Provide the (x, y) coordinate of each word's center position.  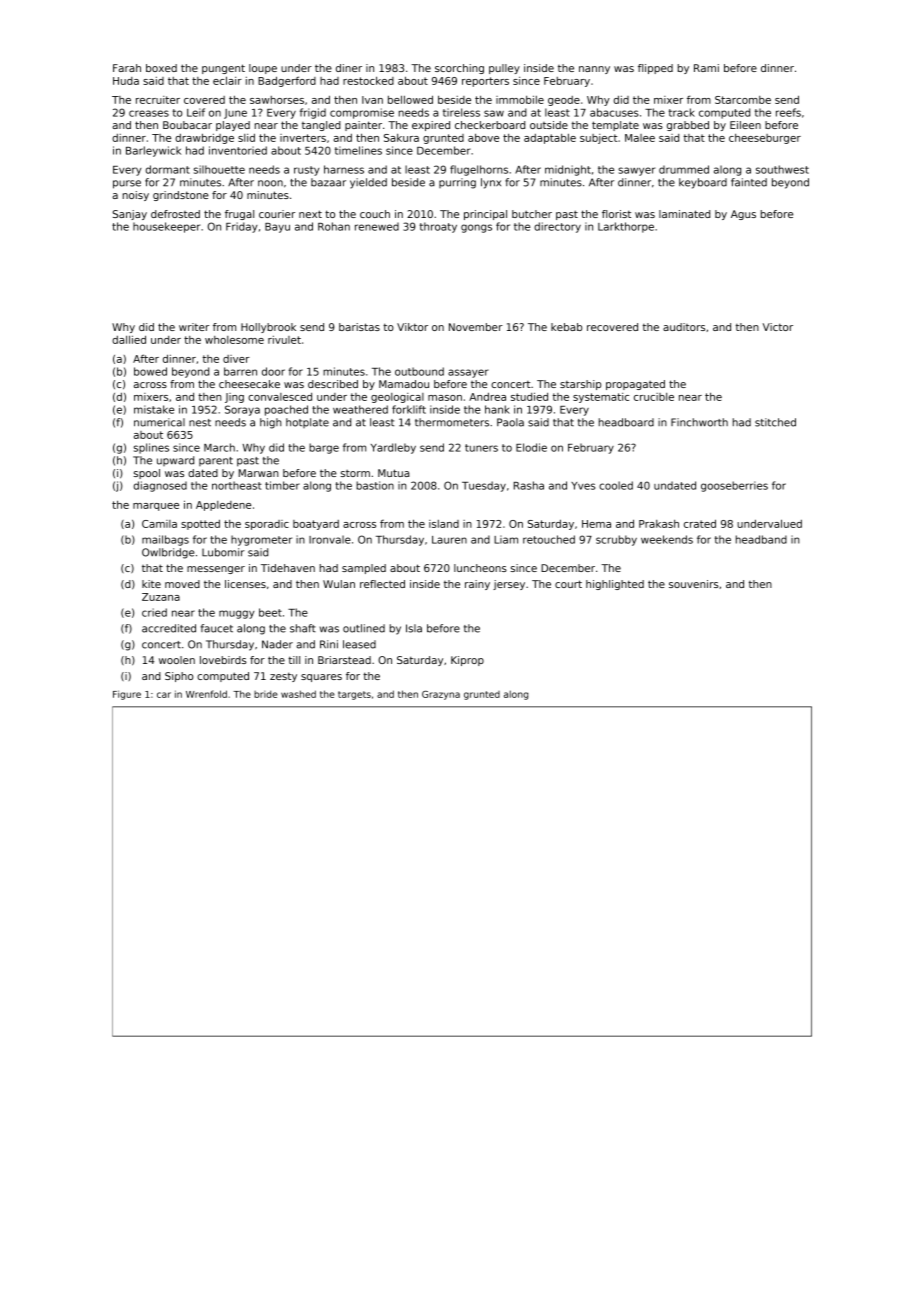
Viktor (412, 327)
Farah (127, 68)
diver (236, 359)
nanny (594, 70)
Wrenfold (206, 694)
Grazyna (441, 695)
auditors (684, 327)
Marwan (259, 473)
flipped (655, 69)
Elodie (531, 447)
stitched (775, 422)
